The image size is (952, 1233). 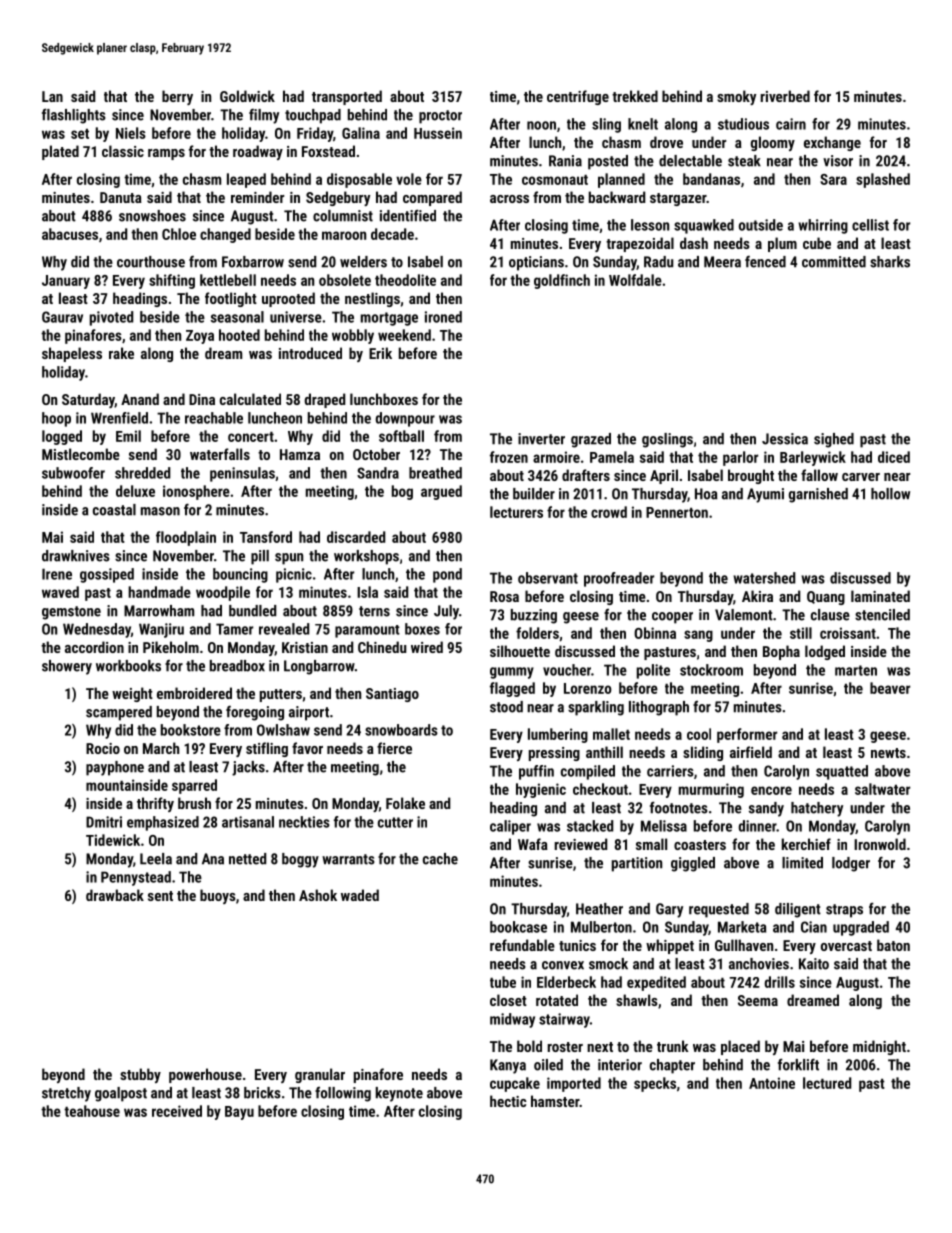 I want to click on jacks, so click(x=248, y=768).
